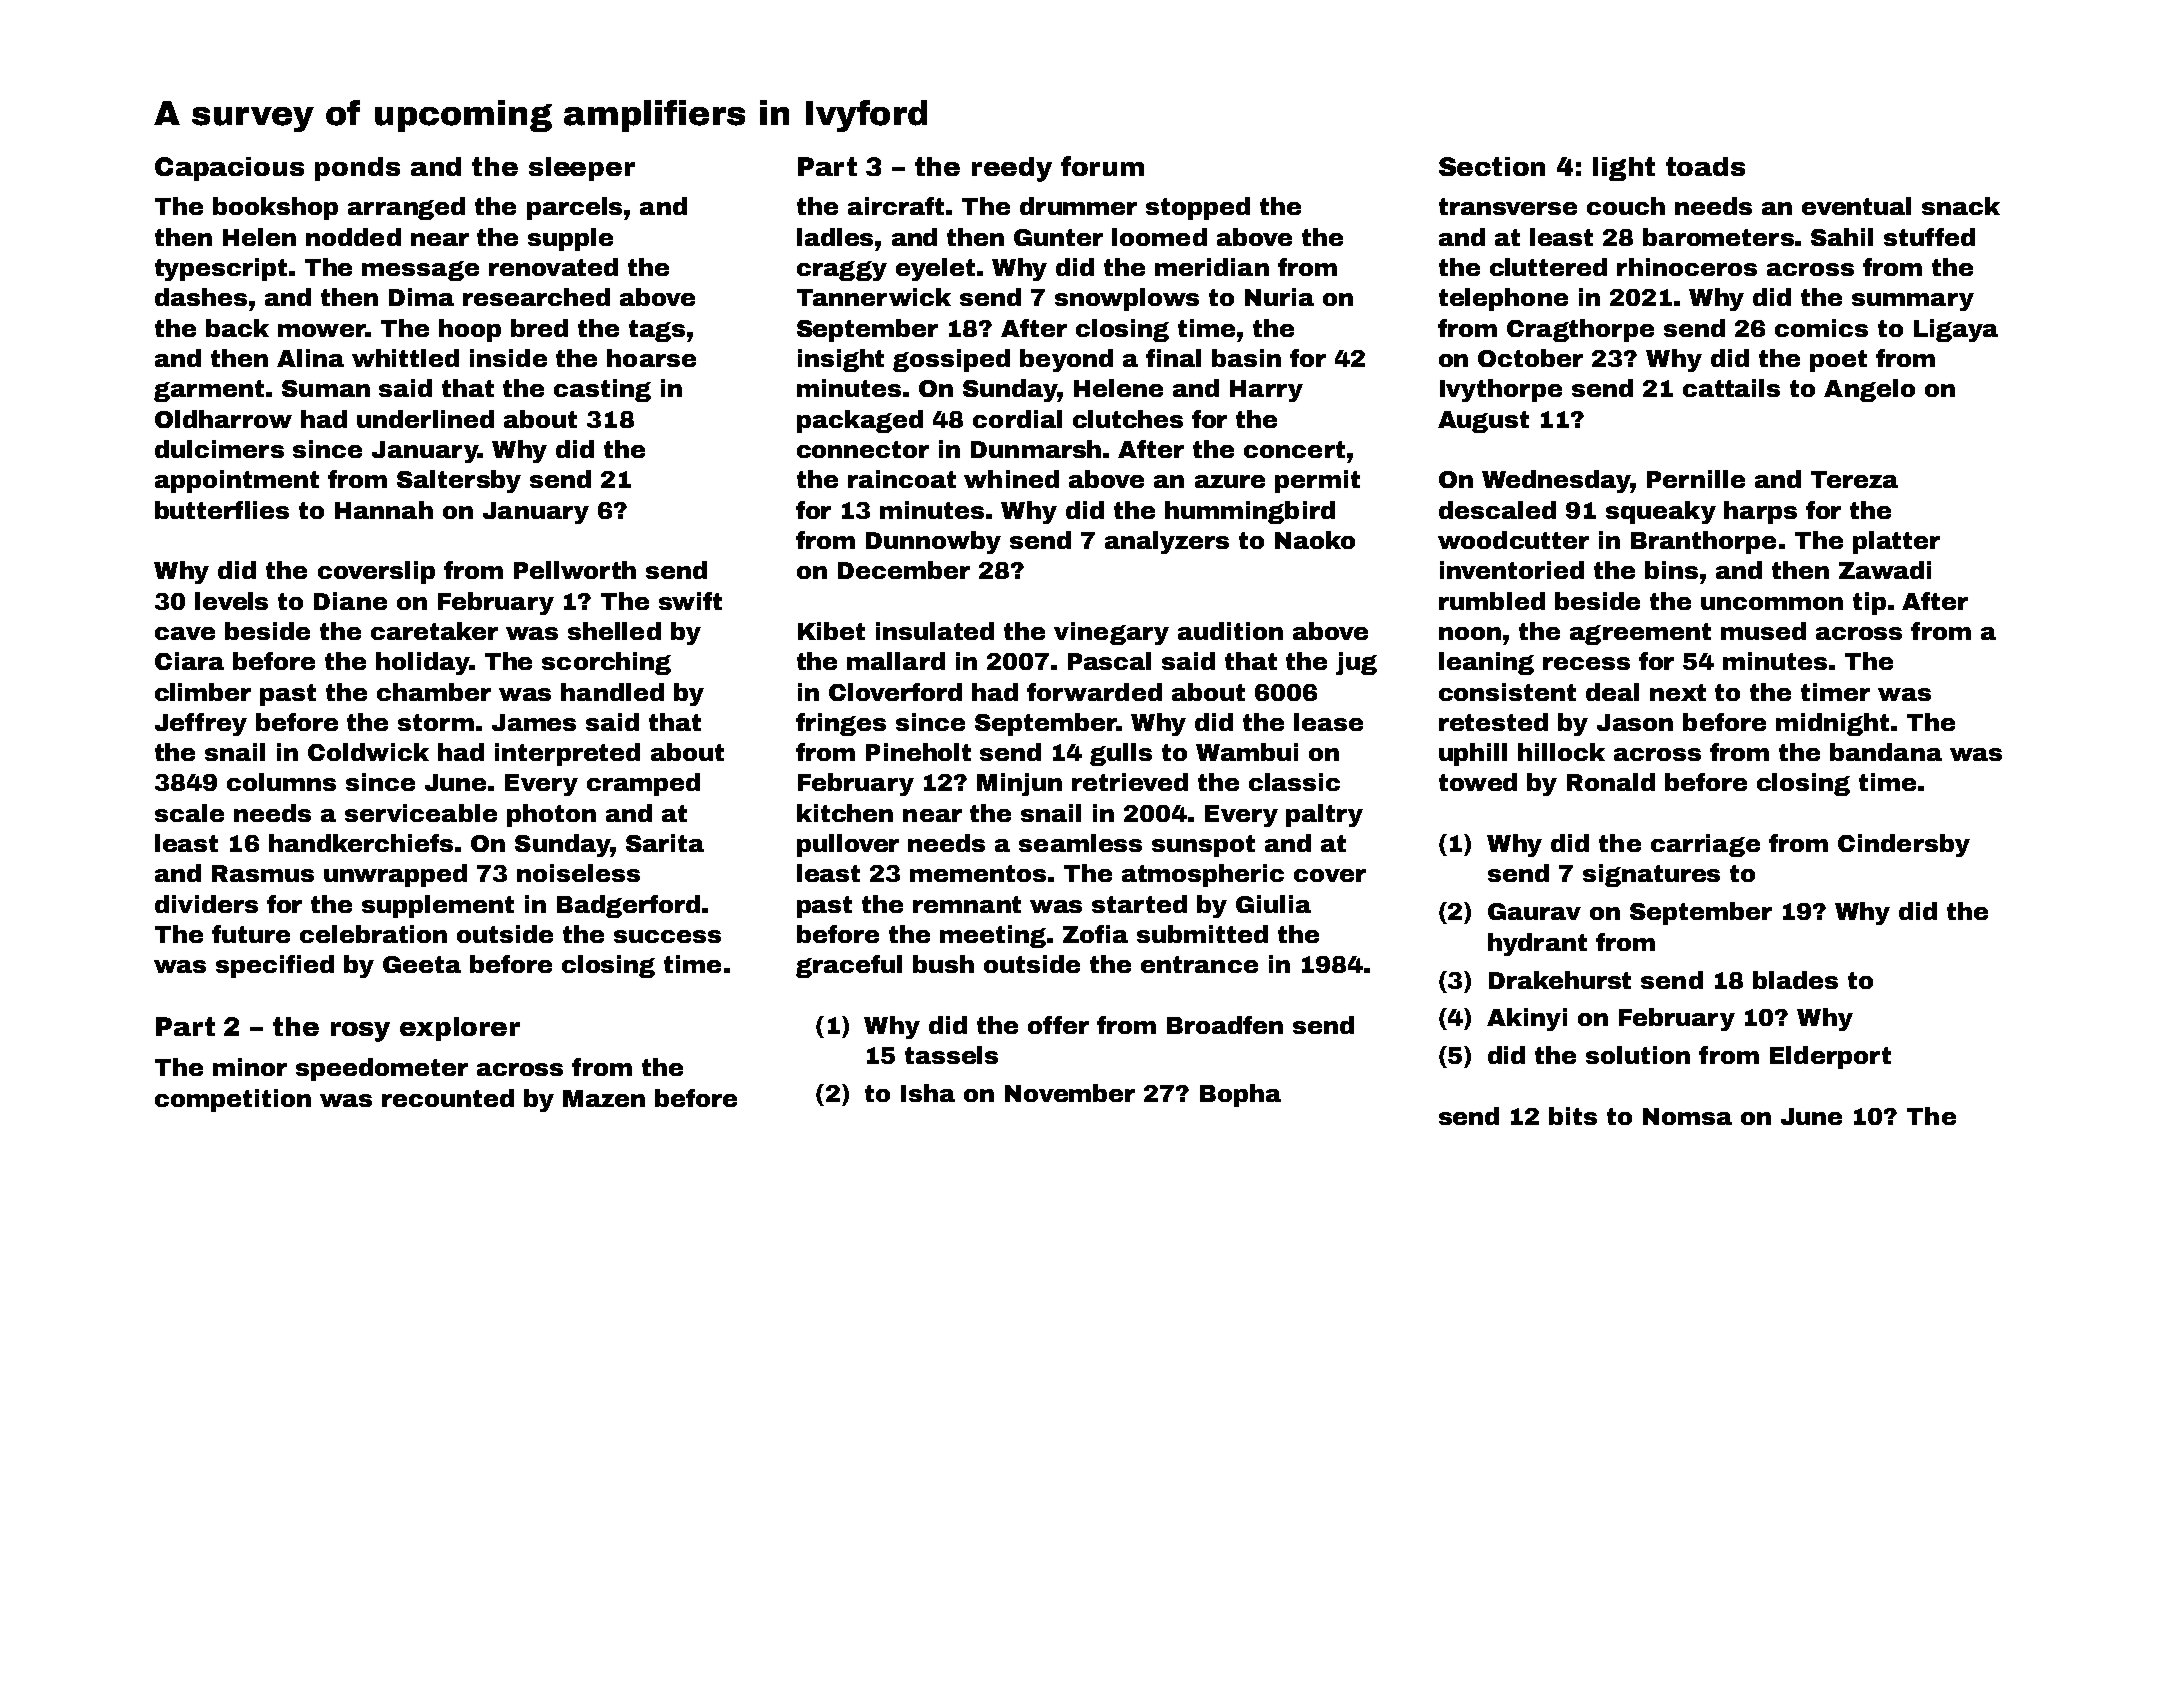  Describe the element at coordinates (1611, 782) in the document. I see `Ronald` at that location.
